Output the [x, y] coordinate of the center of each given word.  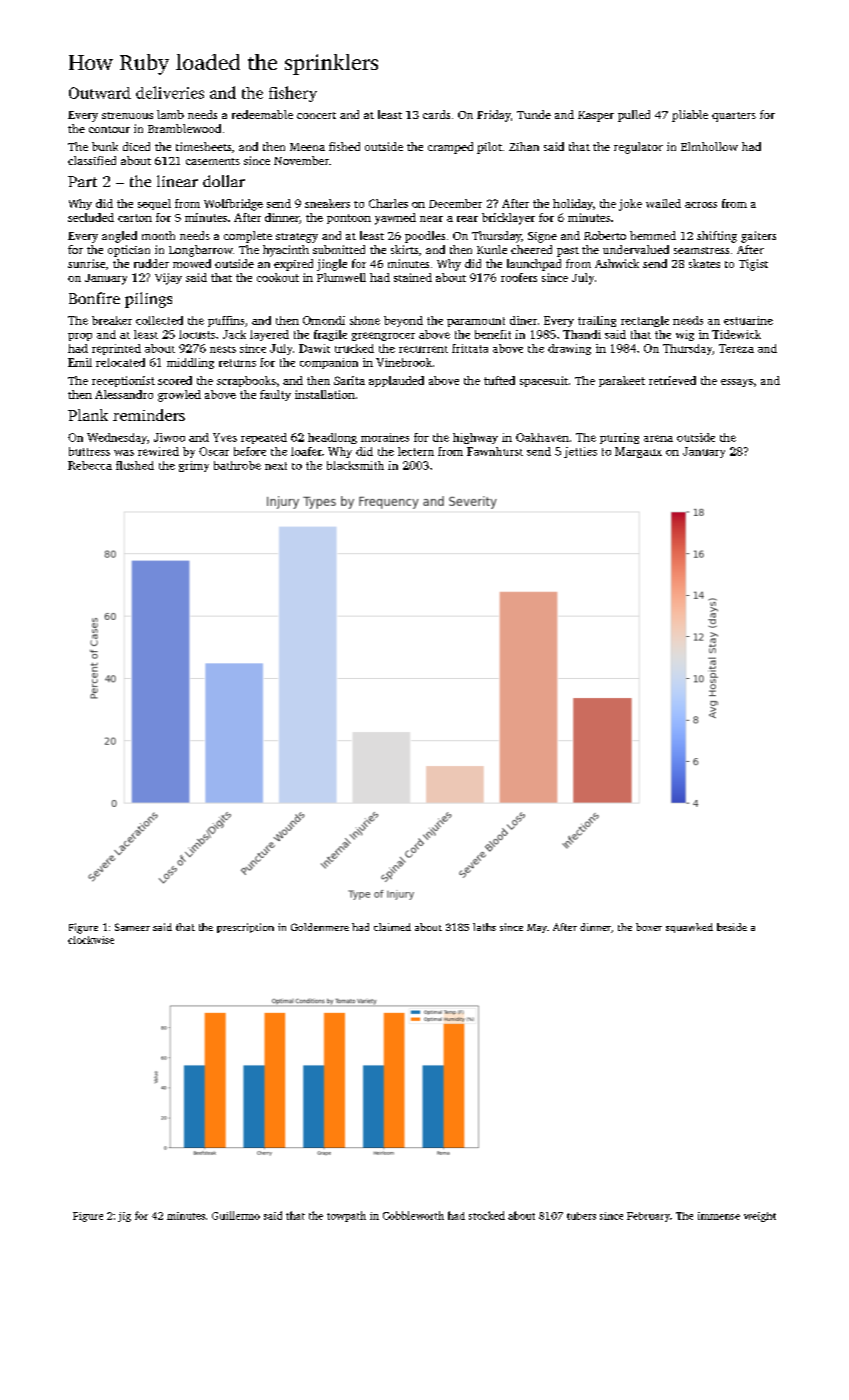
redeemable [262, 114]
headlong [332, 438]
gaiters [758, 237]
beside [732, 927]
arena [658, 438]
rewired [158, 451]
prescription [245, 928]
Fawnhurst [495, 451]
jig [124, 1217]
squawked [689, 928]
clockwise [91, 940]
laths [484, 927]
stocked [487, 1215]
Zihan [524, 146]
